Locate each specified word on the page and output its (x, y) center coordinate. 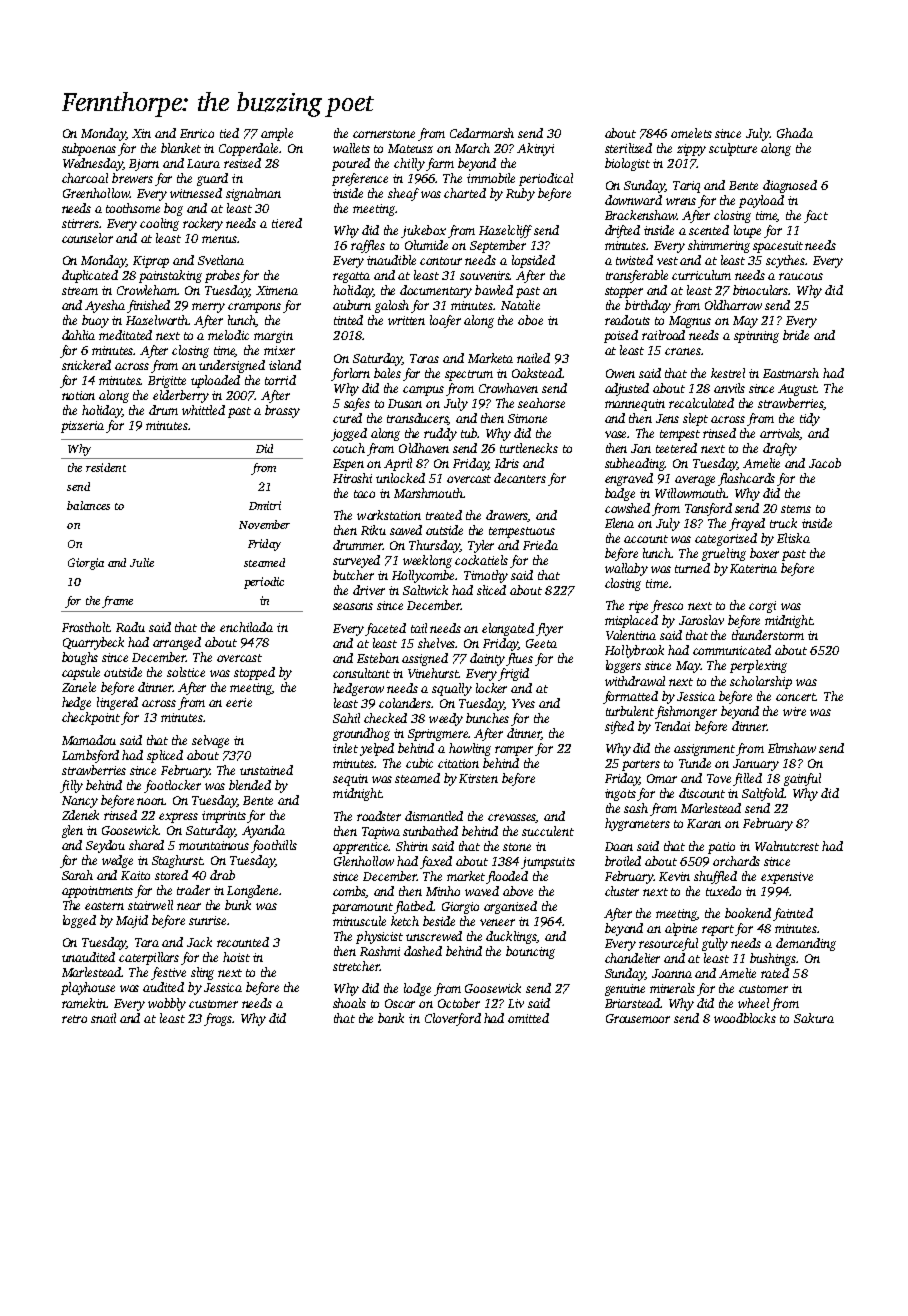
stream (80, 291)
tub (469, 433)
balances (88, 505)
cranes (683, 351)
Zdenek (80, 815)
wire (794, 711)
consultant (361, 673)
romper (514, 751)
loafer (445, 321)
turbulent (630, 711)
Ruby (520, 194)
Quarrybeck (93, 643)
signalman (253, 194)
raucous (801, 276)
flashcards (746, 479)
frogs (218, 1019)
